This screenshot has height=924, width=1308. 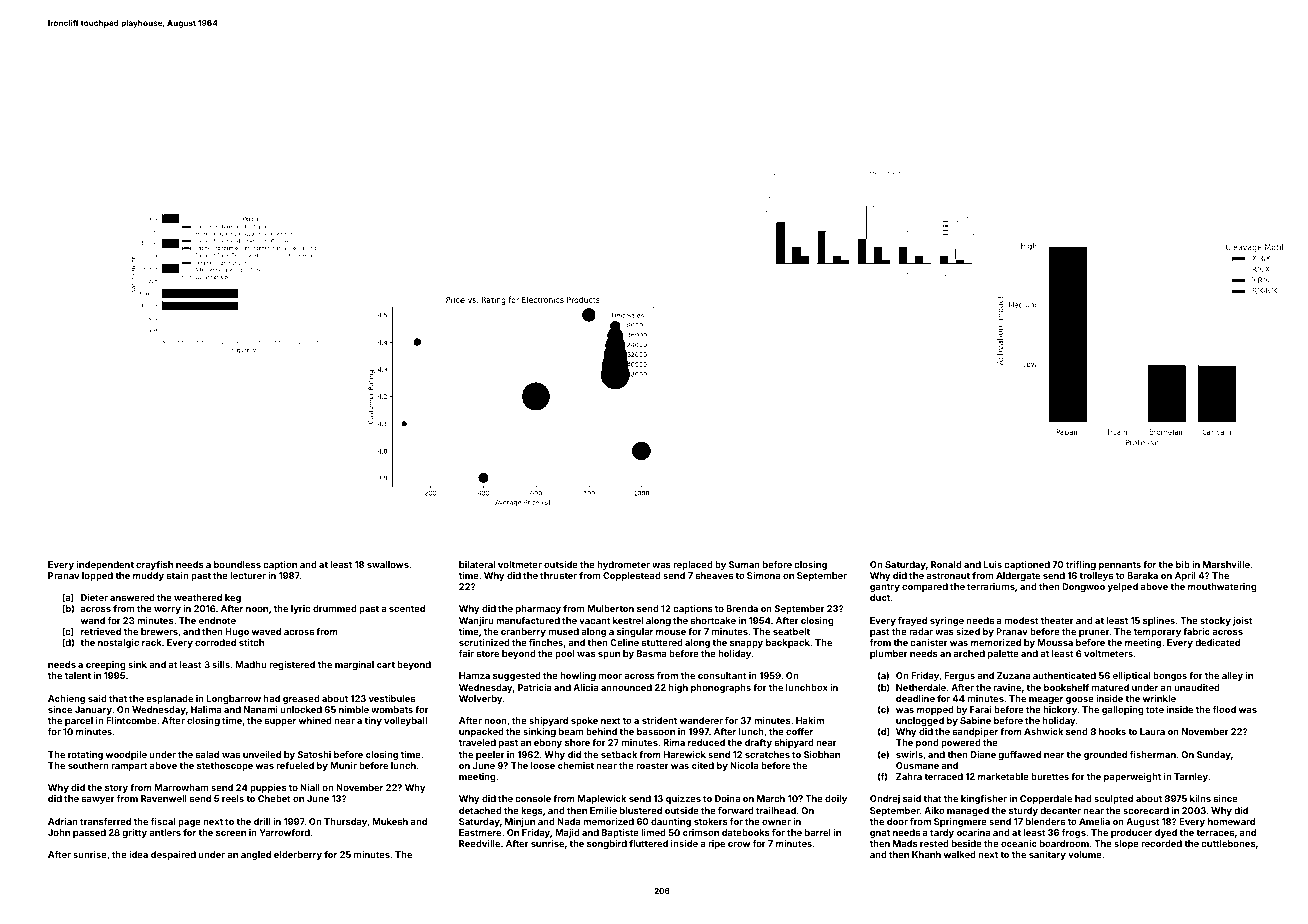 I want to click on manufactured, so click(x=528, y=620).
